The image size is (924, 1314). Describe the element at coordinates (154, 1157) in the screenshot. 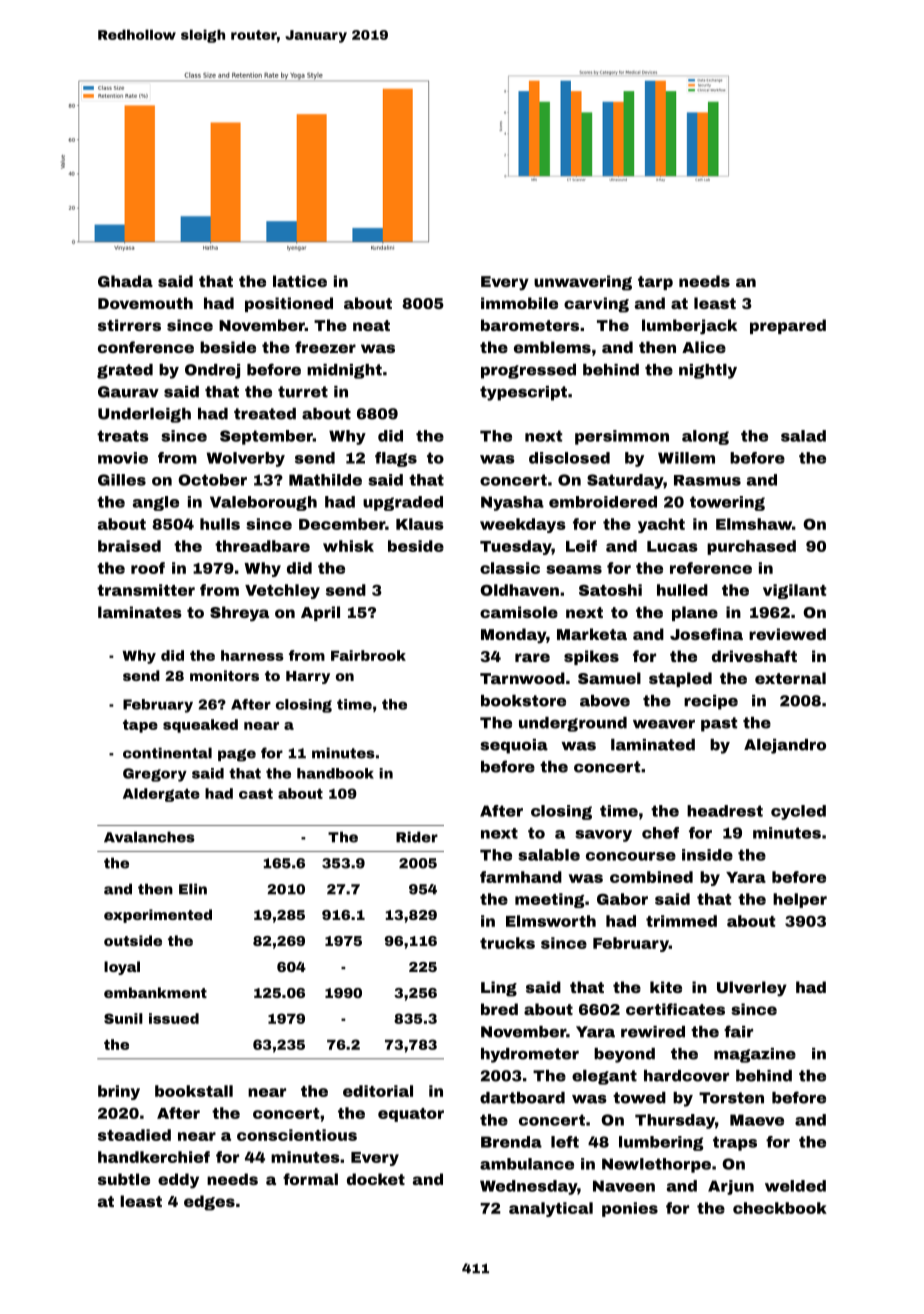

I see `handkerchief` at that location.
